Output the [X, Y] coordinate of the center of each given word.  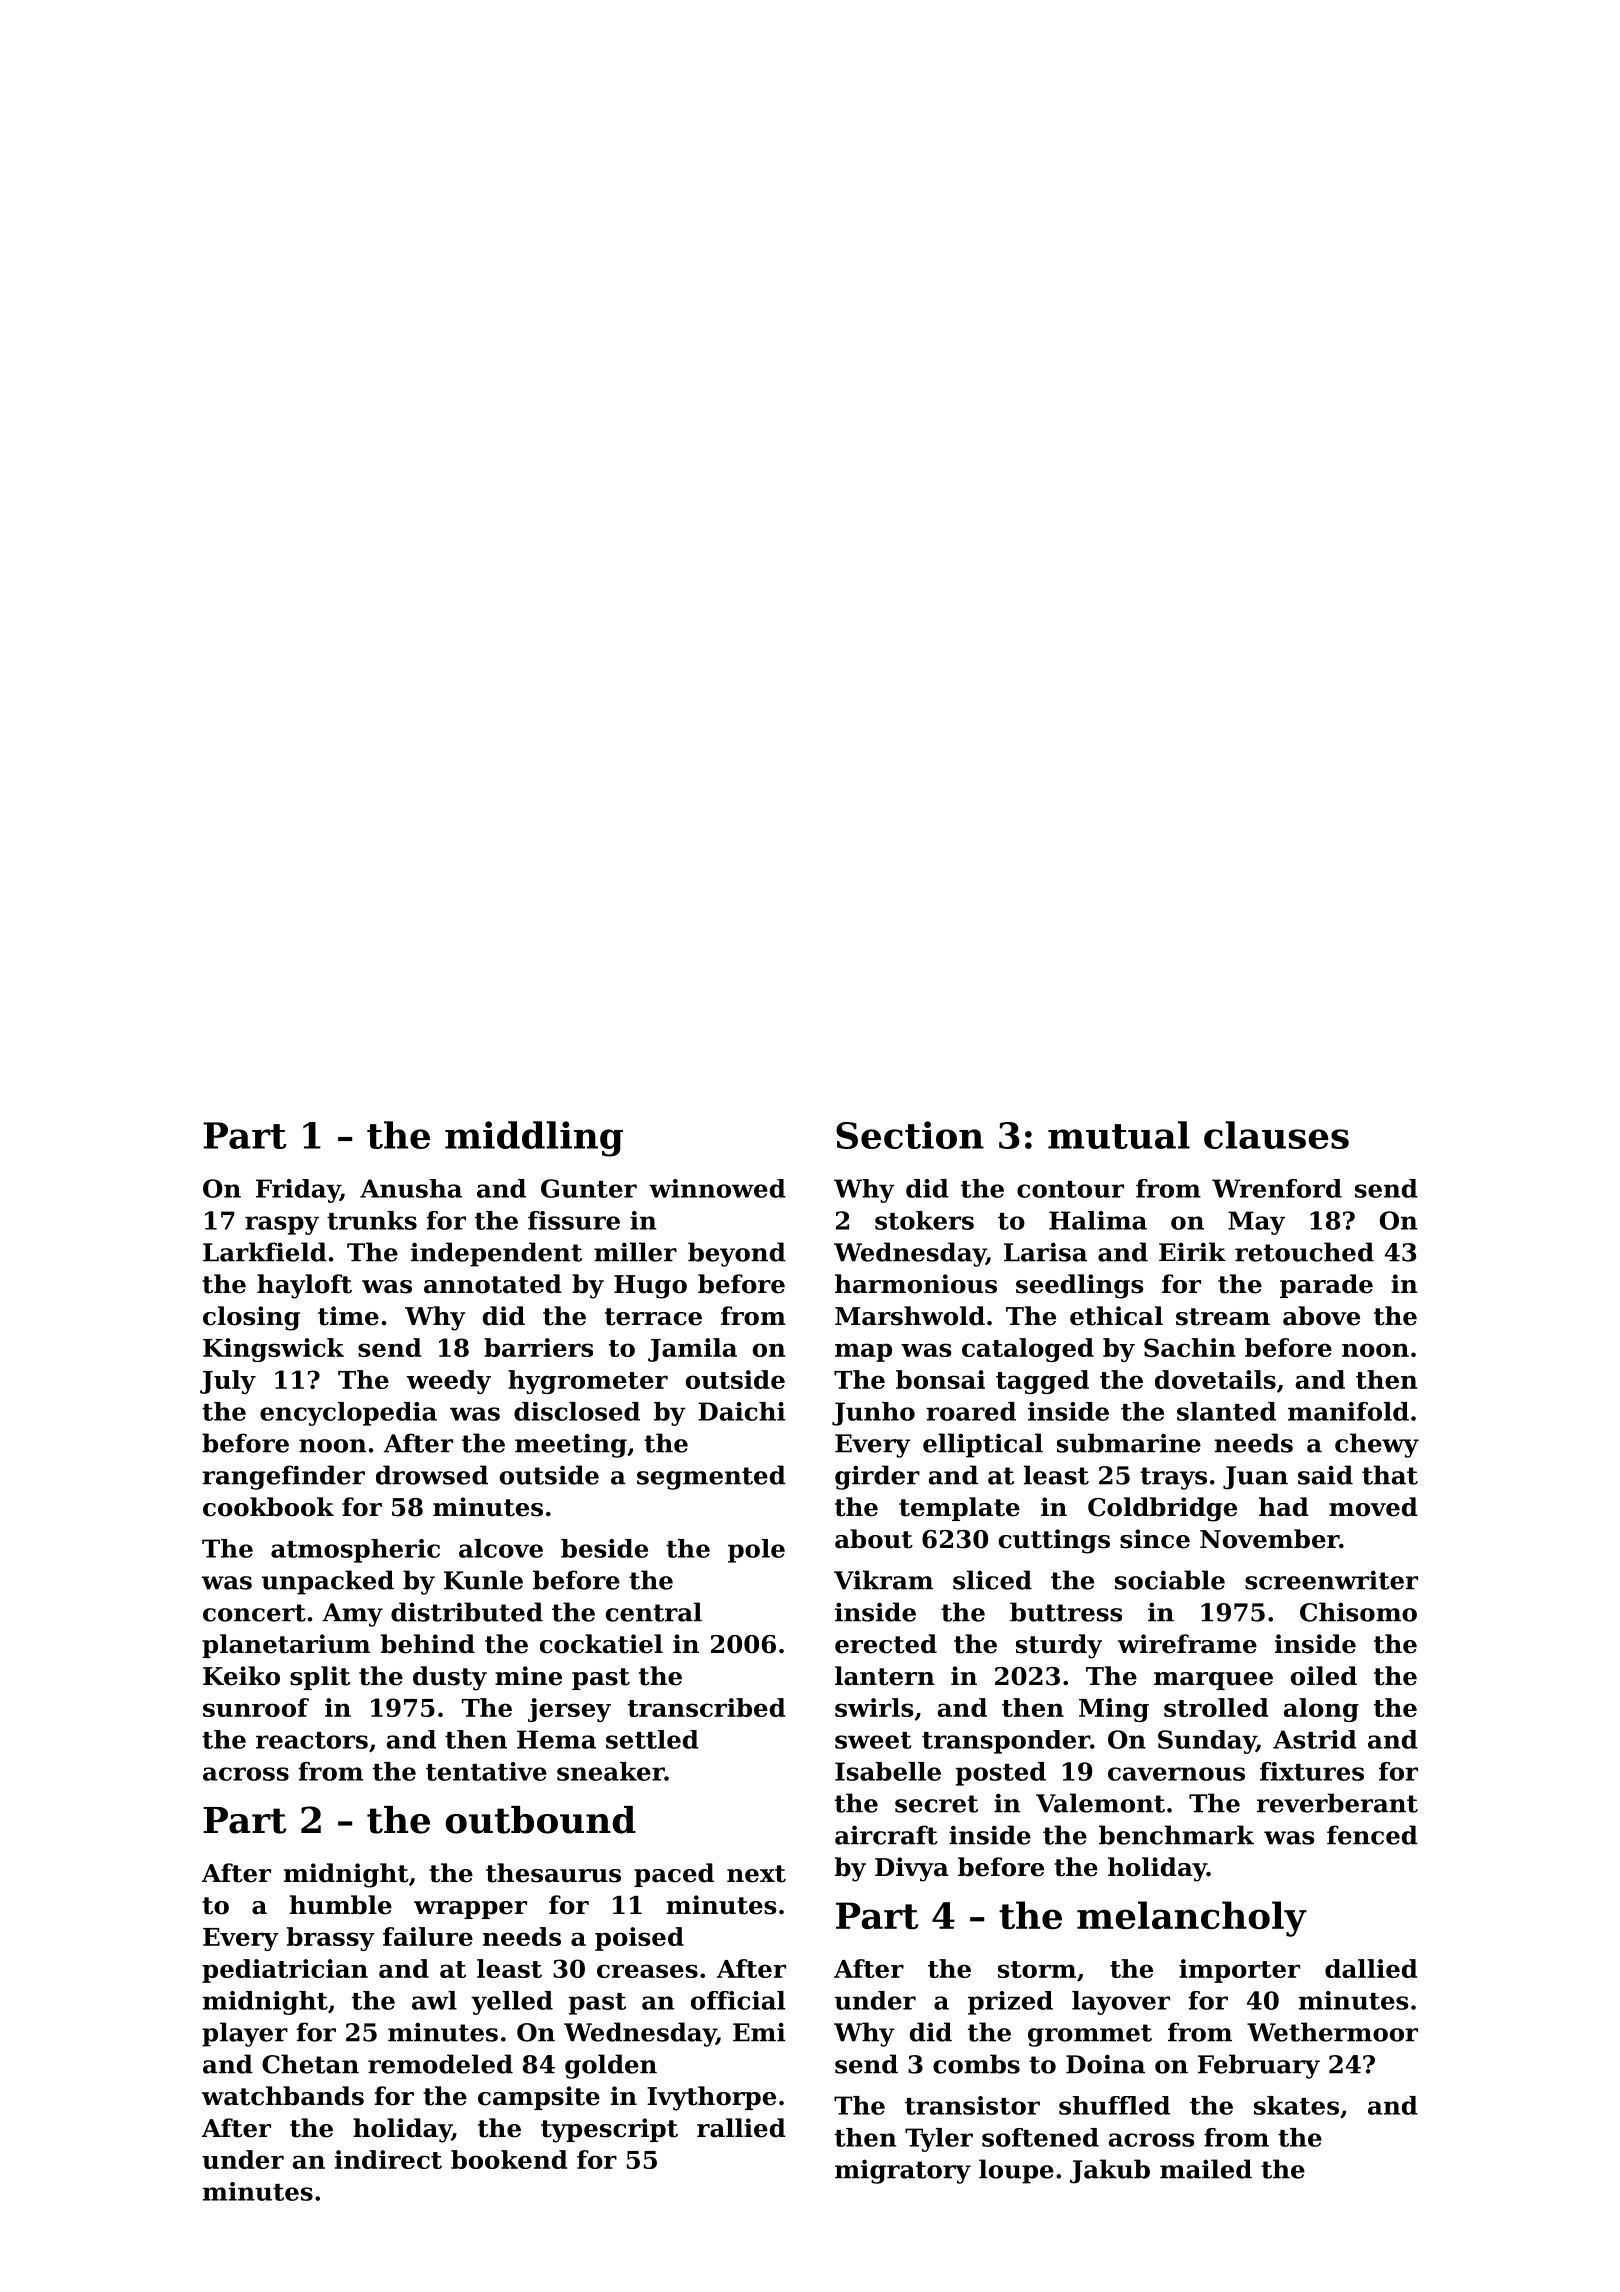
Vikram [883, 1580]
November [1269, 1539]
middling [534, 1139]
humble [341, 1905]
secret [936, 1804]
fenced [1372, 1835]
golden [611, 2066]
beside [604, 1548]
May [1256, 1223]
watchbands [283, 2096]
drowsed [432, 1475]
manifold [1348, 1411]
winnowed [717, 1188]
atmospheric [355, 1551]
